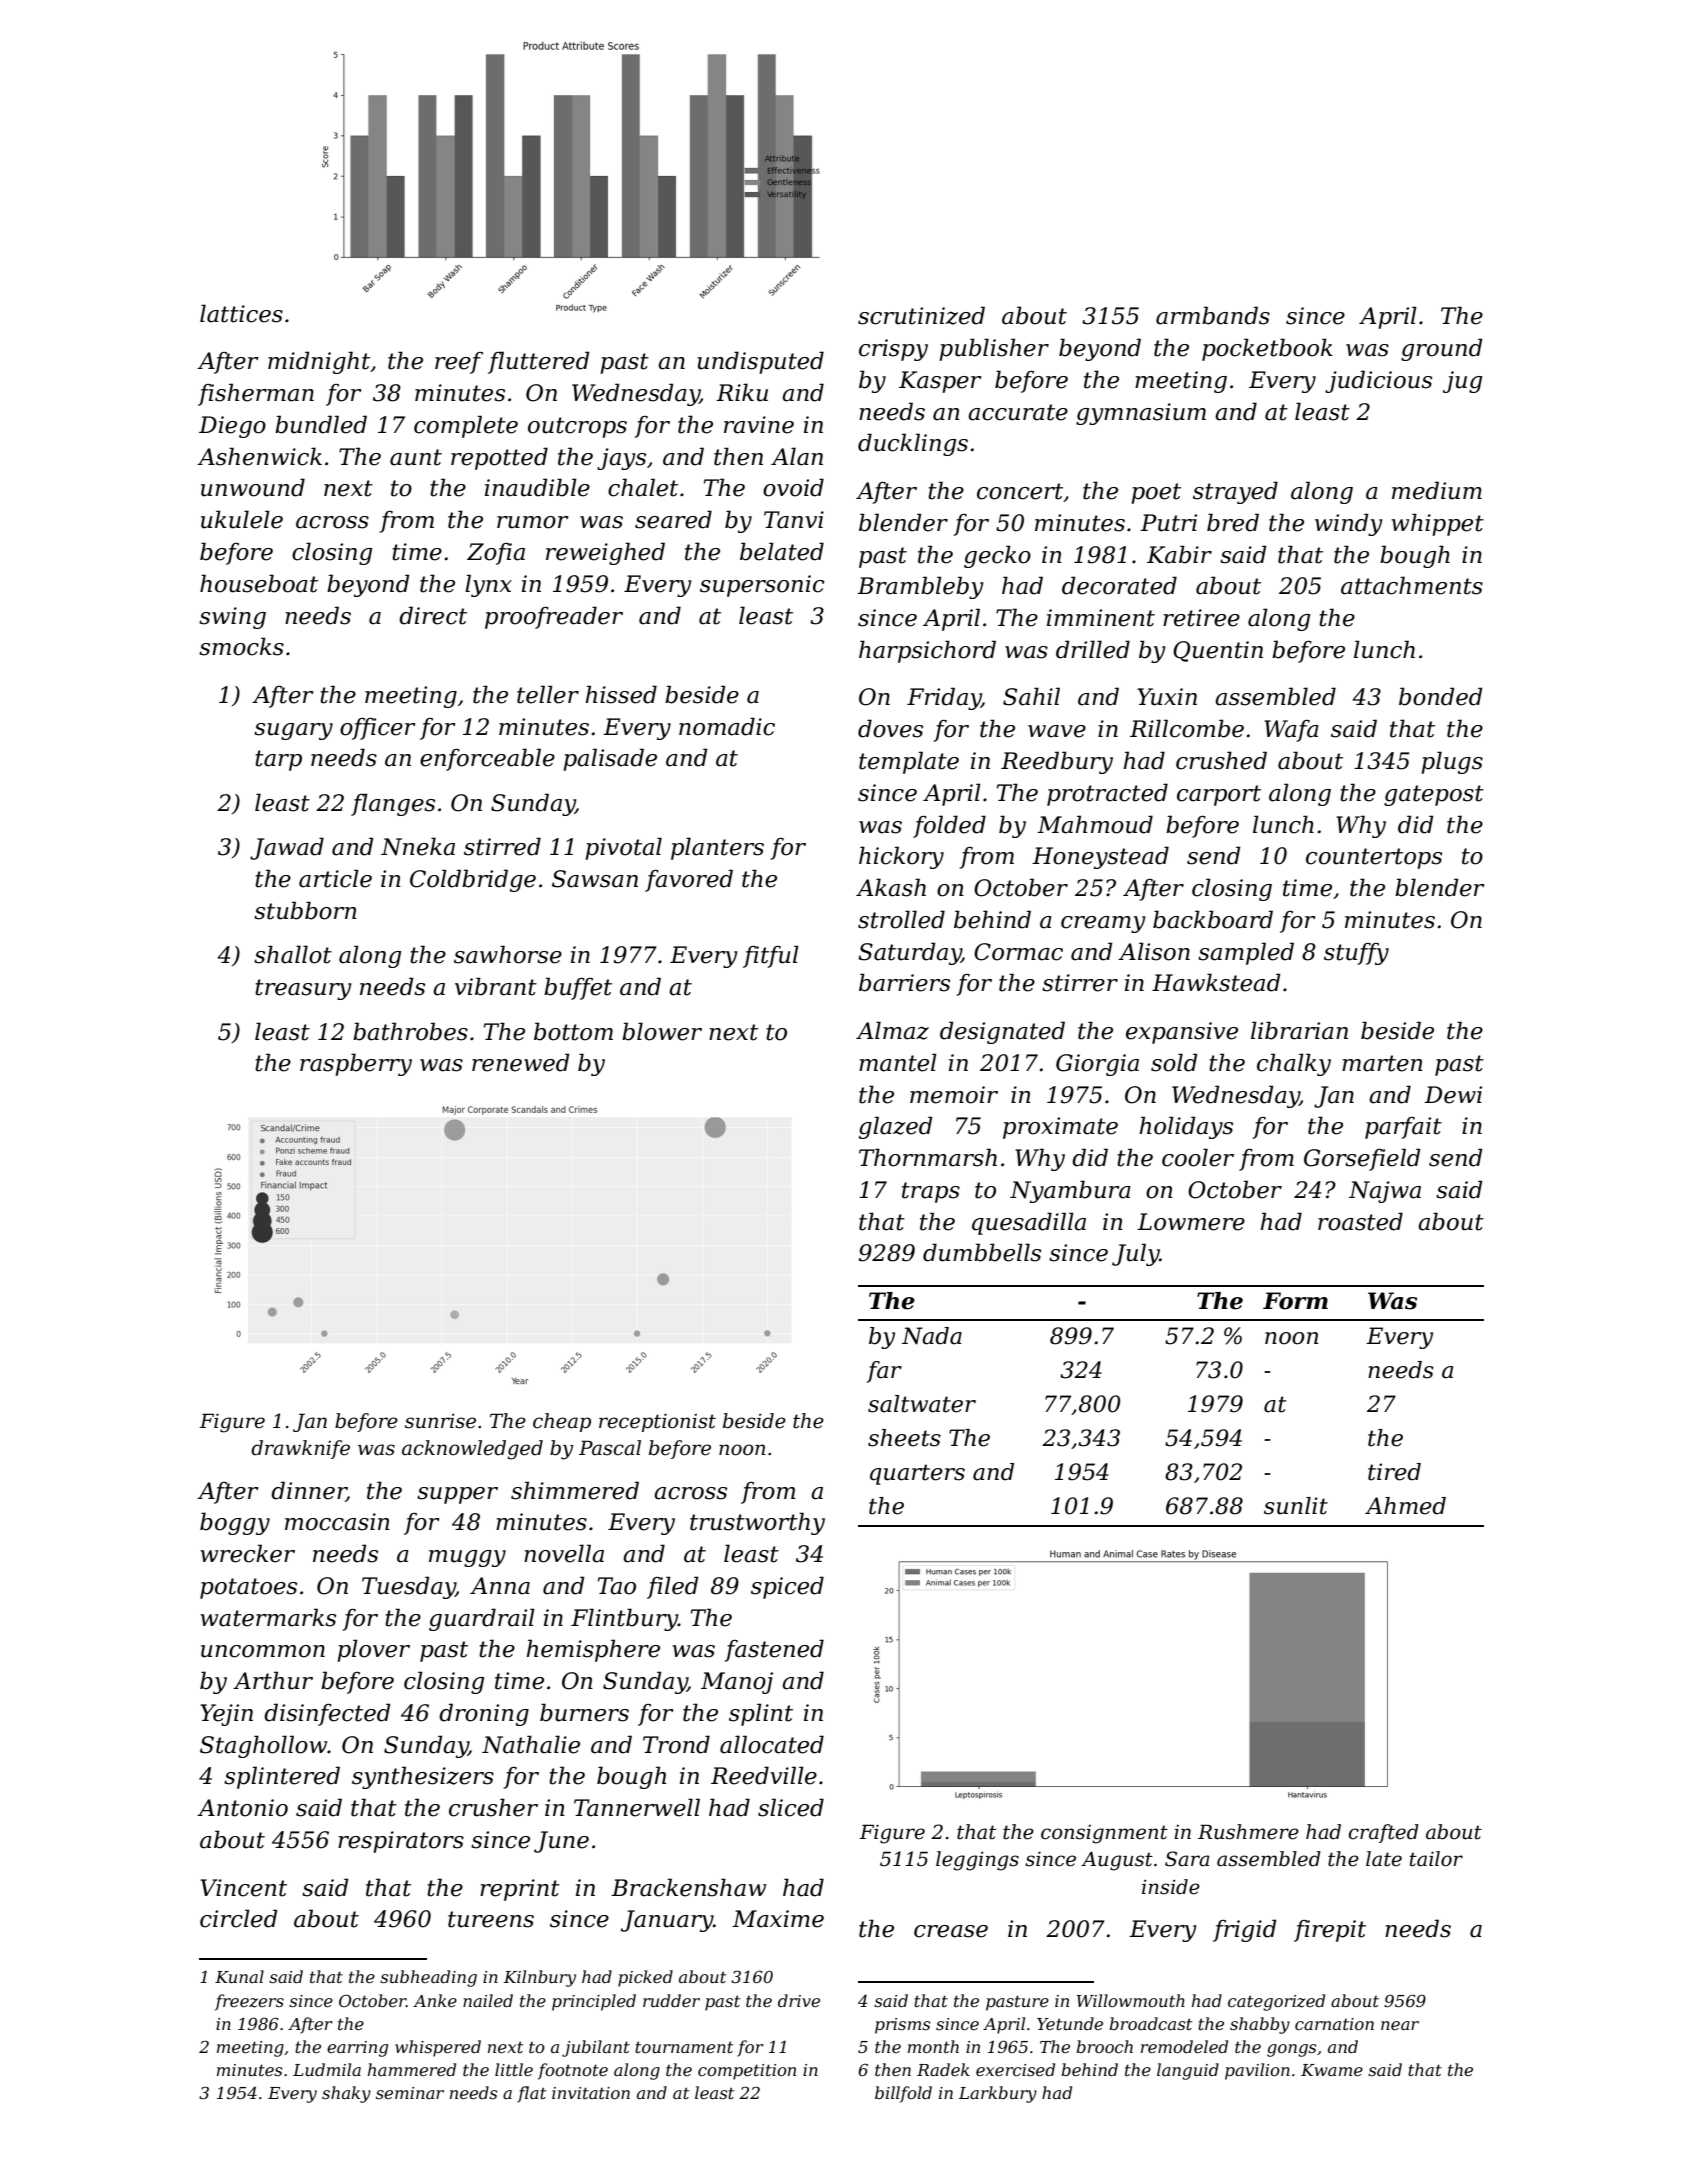 The image size is (1683, 2178). I want to click on hickory, so click(901, 857).
